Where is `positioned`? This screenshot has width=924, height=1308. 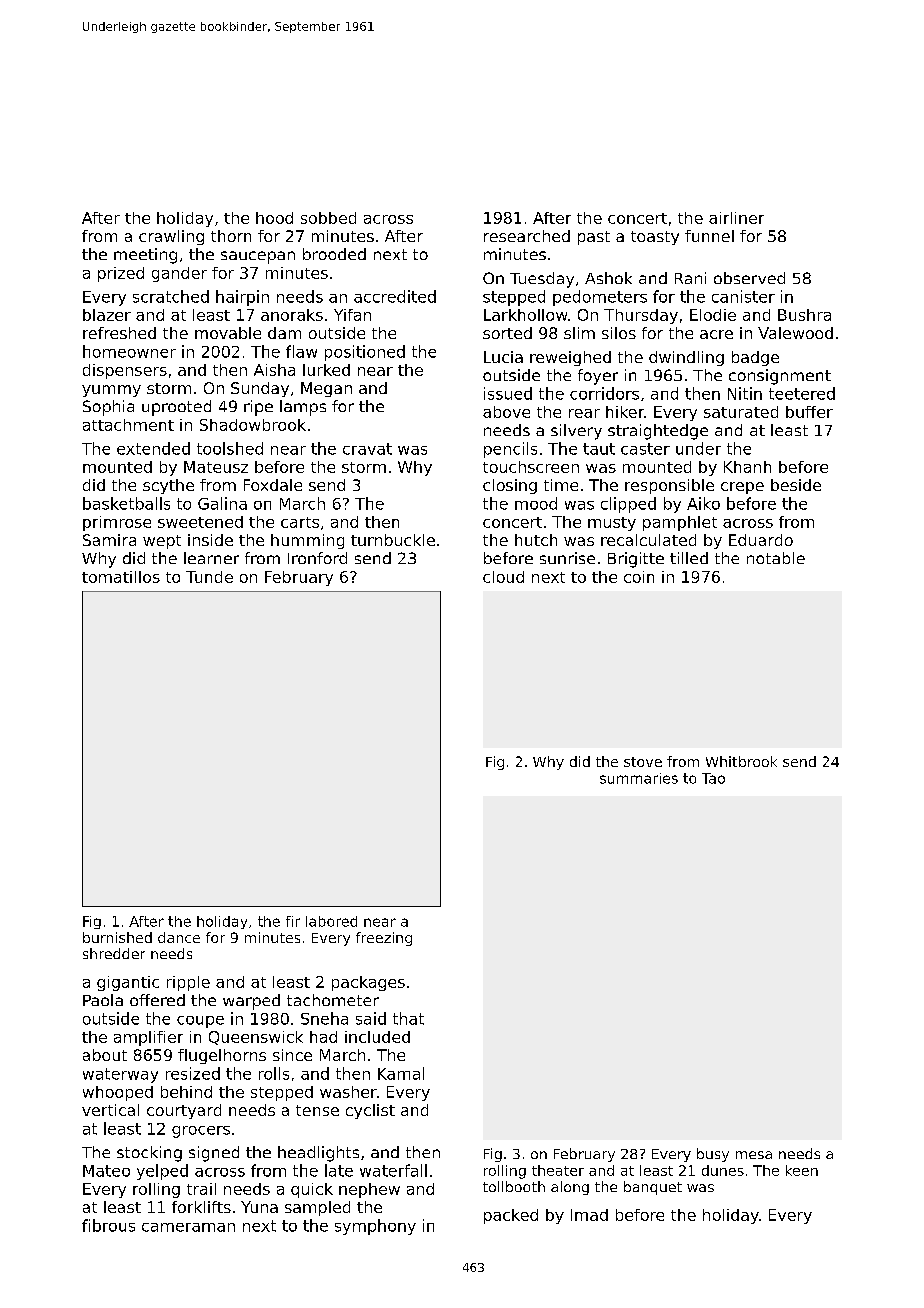 positioned is located at coordinates (365, 353).
